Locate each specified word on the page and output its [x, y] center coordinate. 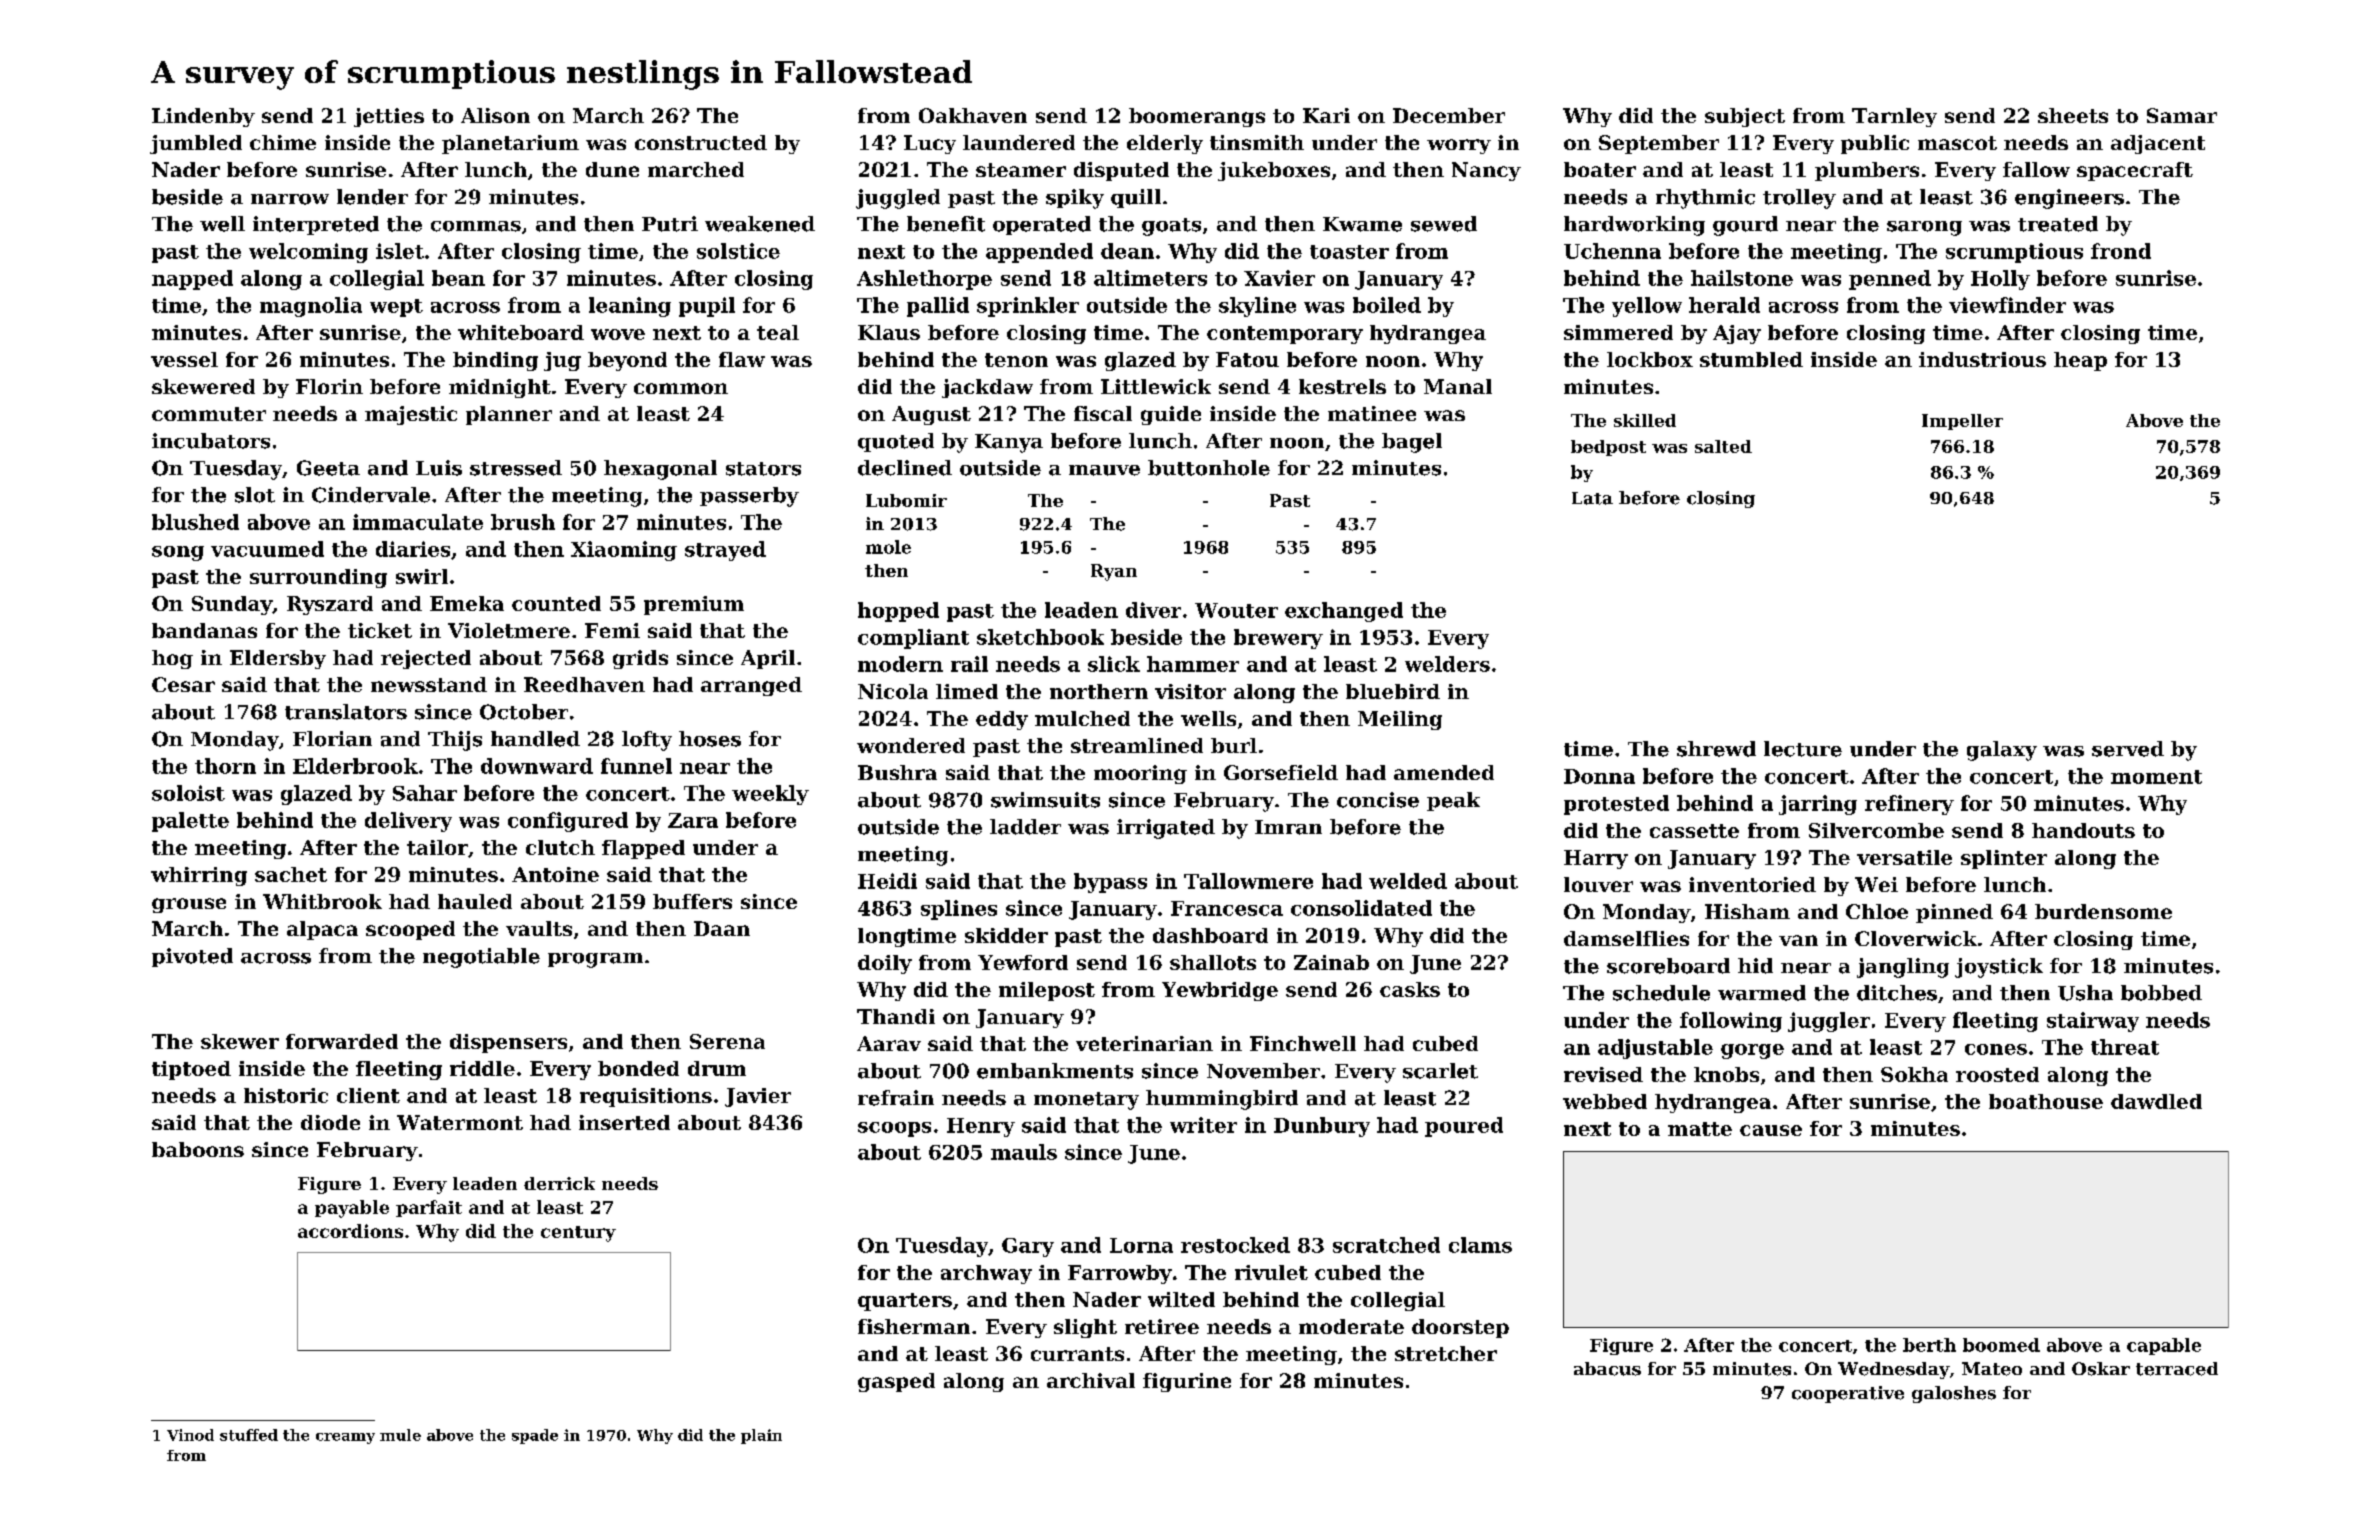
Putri [670, 224]
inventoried [1752, 884]
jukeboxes [1274, 171]
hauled [475, 901]
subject [1745, 117]
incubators [211, 441]
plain [761, 1436]
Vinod [190, 1435]
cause [1771, 1130]
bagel [1412, 443]
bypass [1110, 883]
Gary [1028, 1247]
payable [352, 1209]
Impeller [1962, 422]
